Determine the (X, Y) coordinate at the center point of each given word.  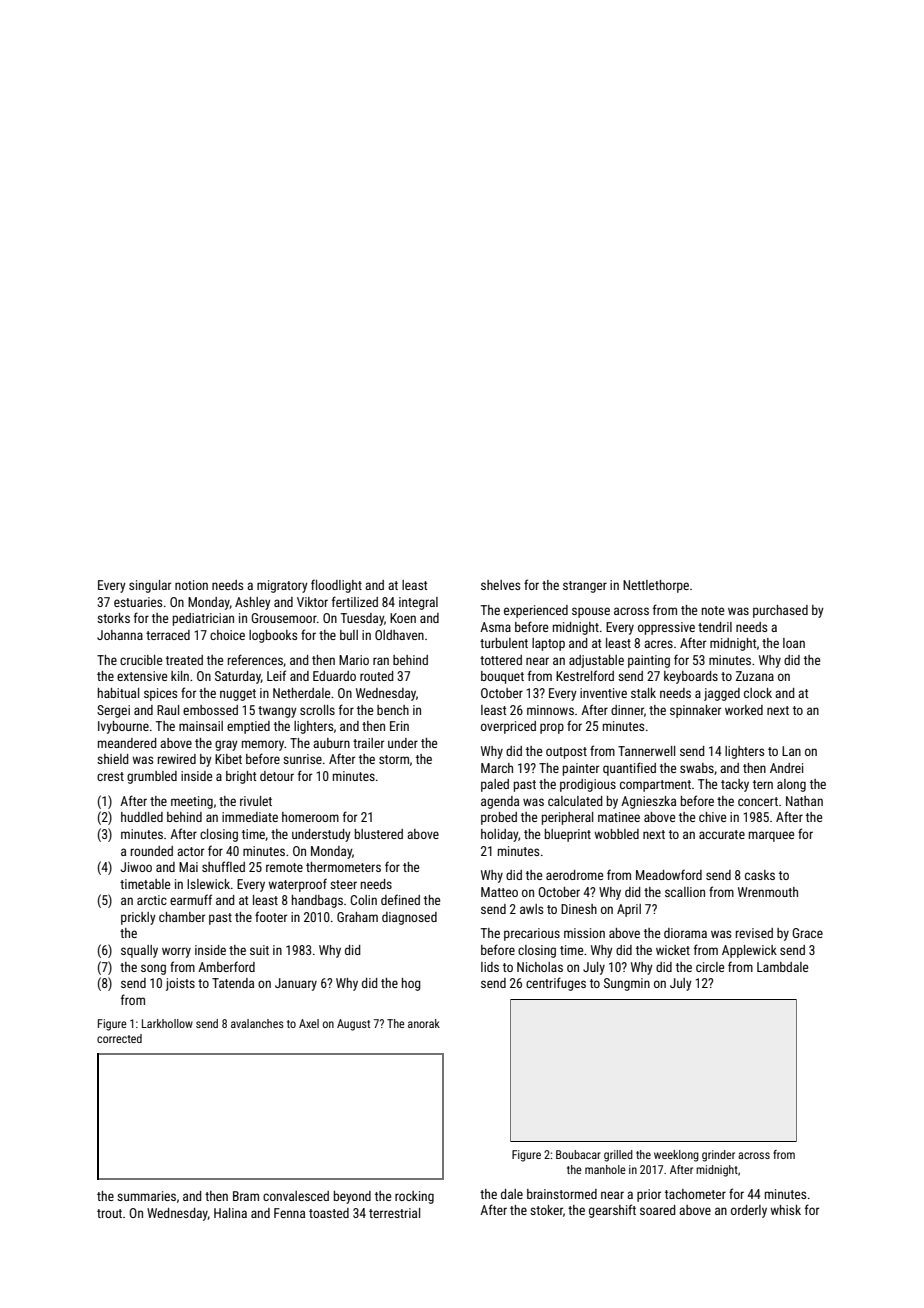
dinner (627, 710)
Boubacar (578, 1154)
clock (758, 693)
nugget (238, 695)
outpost (566, 753)
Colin (363, 900)
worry (176, 952)
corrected (119, 1038)
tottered (501, 660)
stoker (546, 1210)
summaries (146, 1196)
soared (657, 1210)
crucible (141, 660)
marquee (771, 836)
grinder (718, 1156)
